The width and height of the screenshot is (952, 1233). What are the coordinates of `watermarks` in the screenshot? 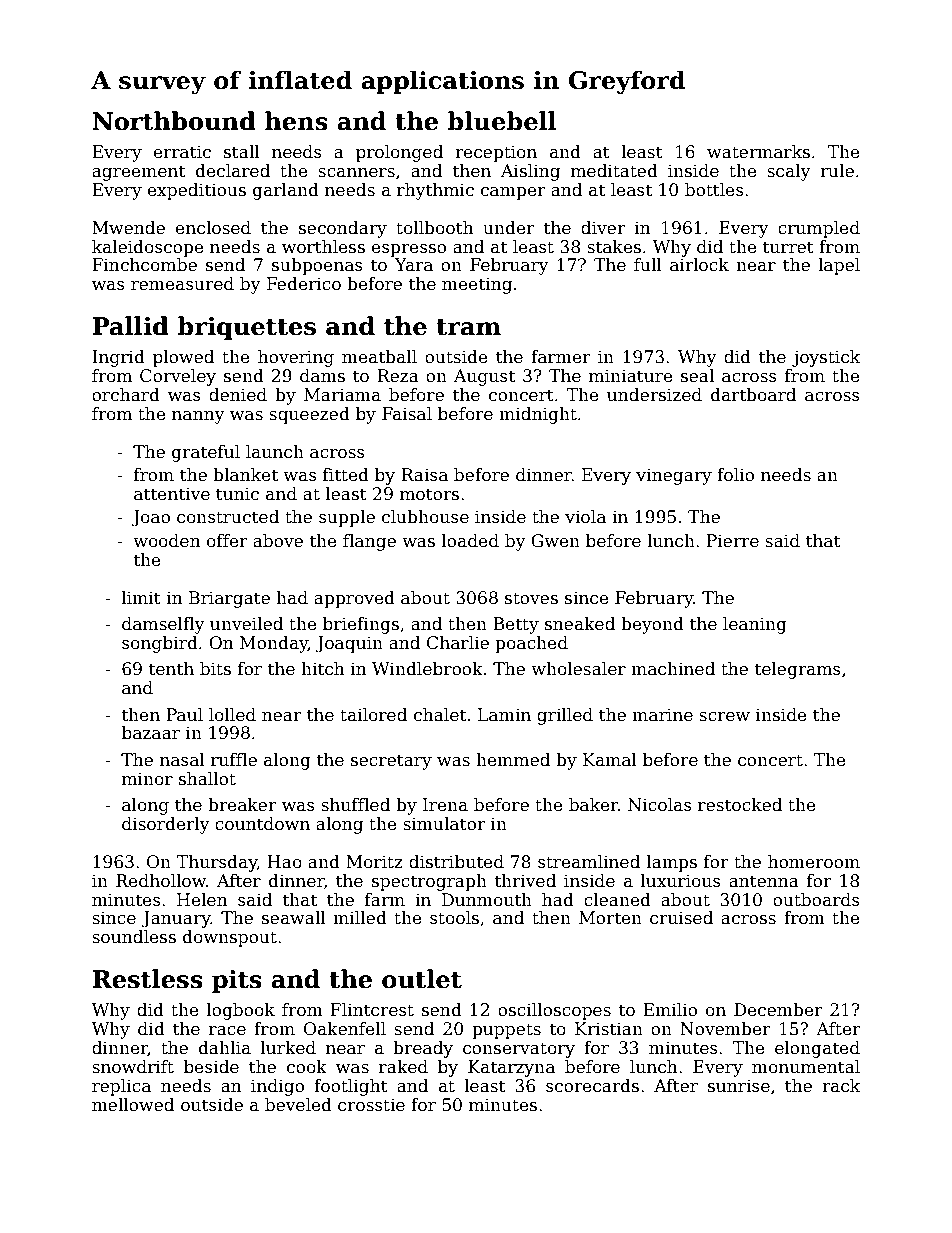 It's located at (758, 152).
